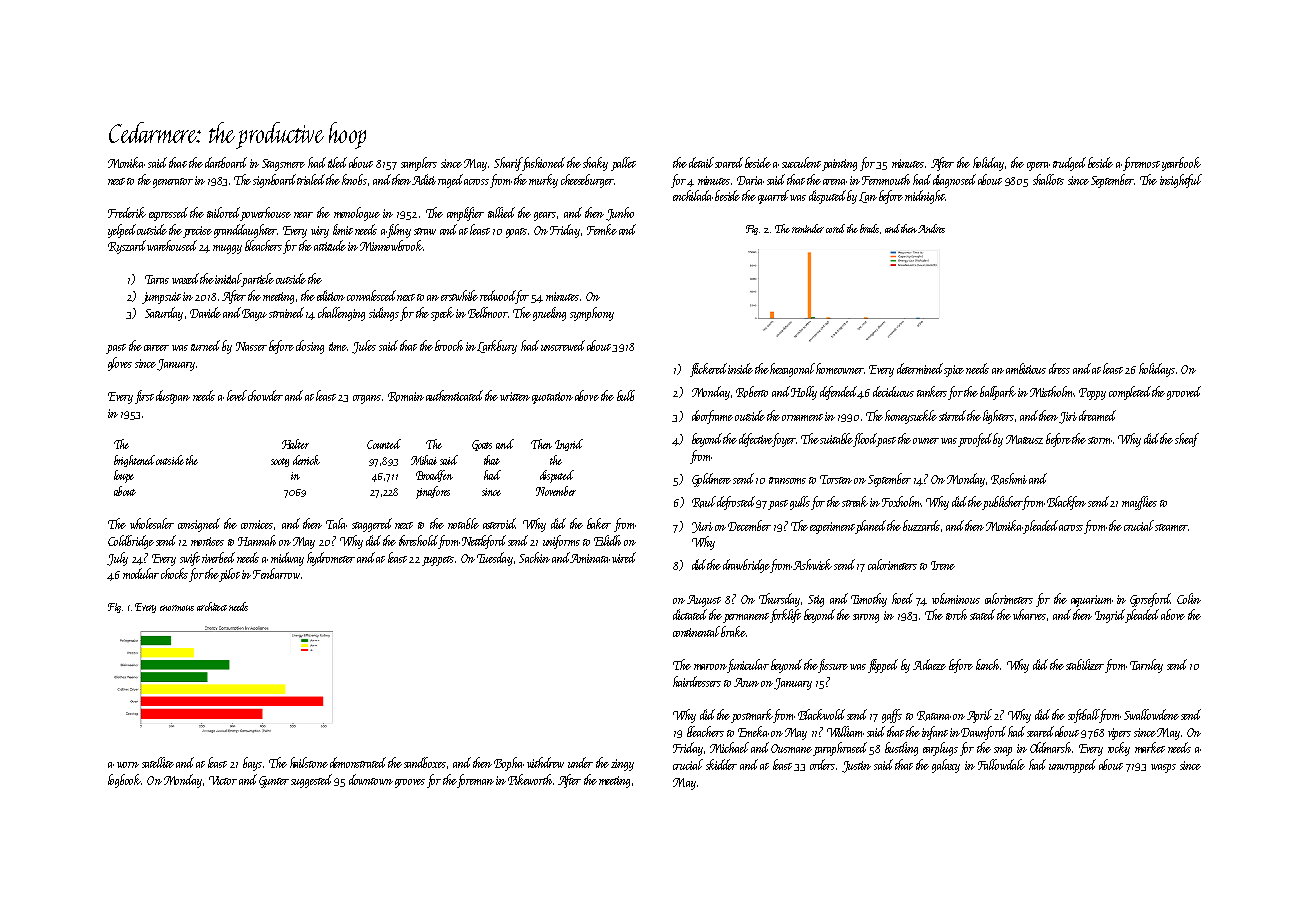 The width and height of the image is (1308, 924). Describe the element at coordinates (808, 228) in the image. I see `reminder` at that location.
